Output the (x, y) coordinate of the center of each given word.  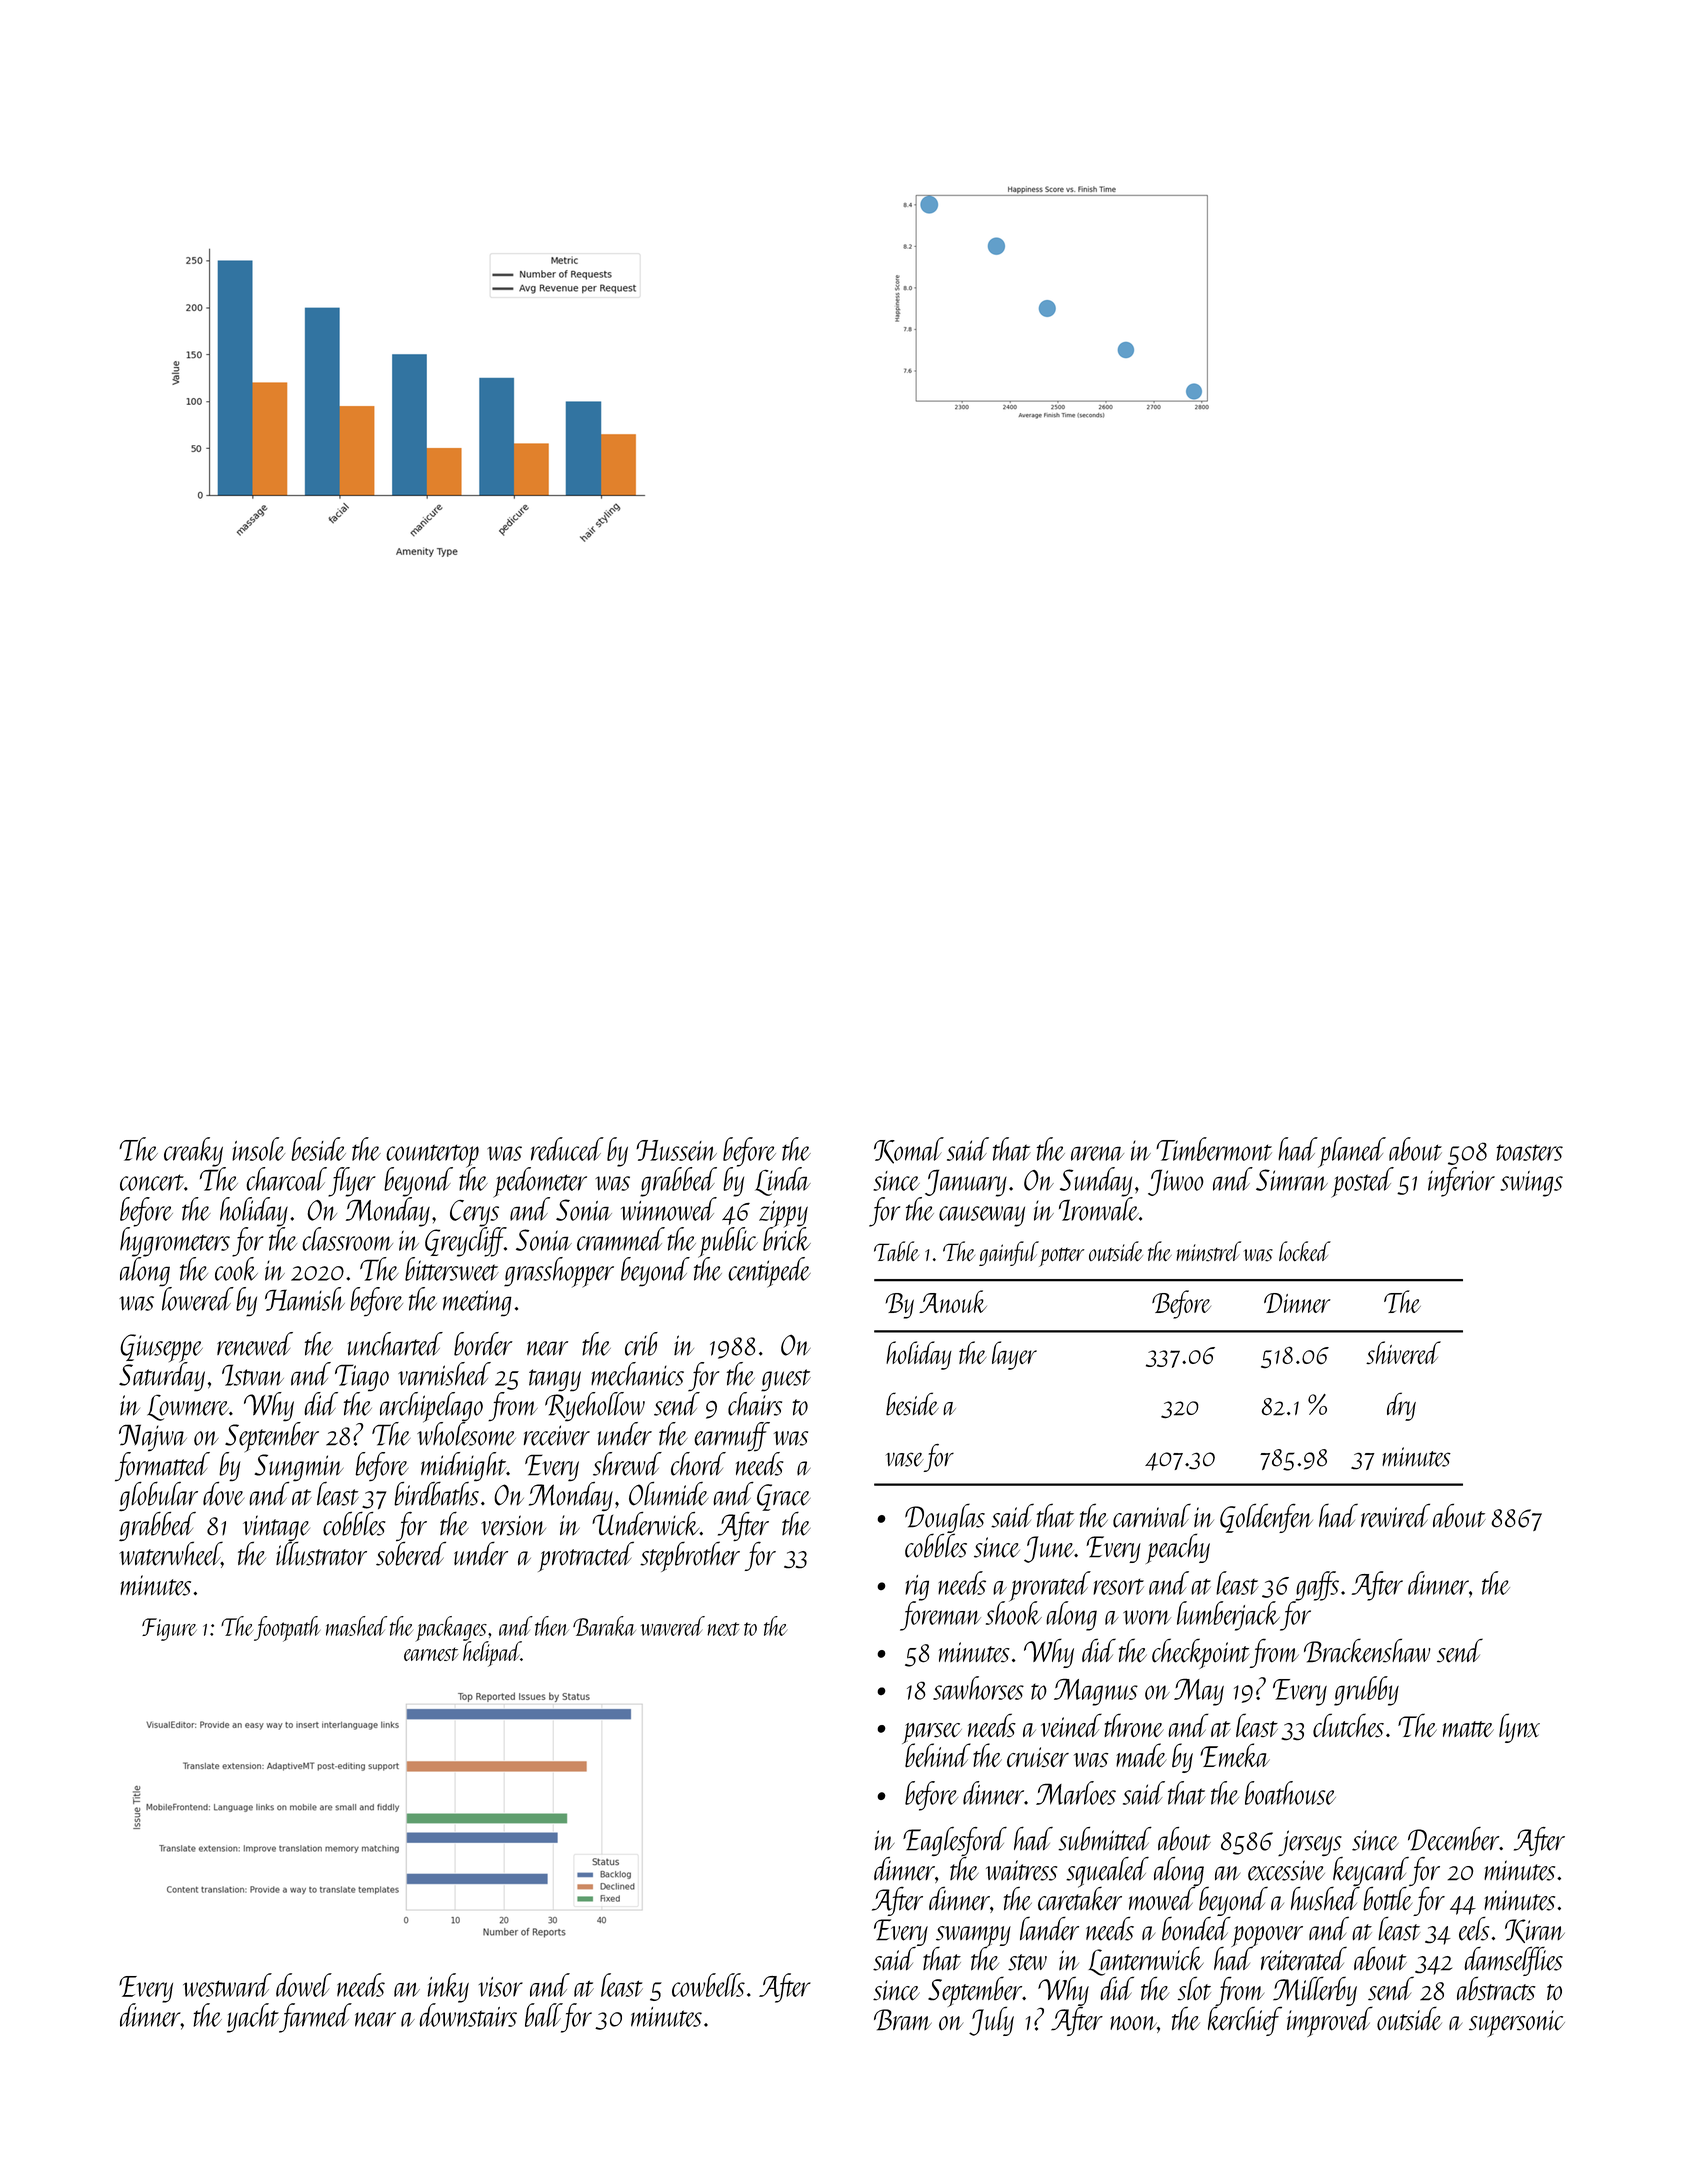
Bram (903, 2020)
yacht (253, 2018)
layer (1014, 1355)
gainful (1009, 1253)
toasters (1529, 1152)
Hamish (305, 1299)
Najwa (153, 1438)
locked (1305, 1251)
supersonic (1517, 2023)
